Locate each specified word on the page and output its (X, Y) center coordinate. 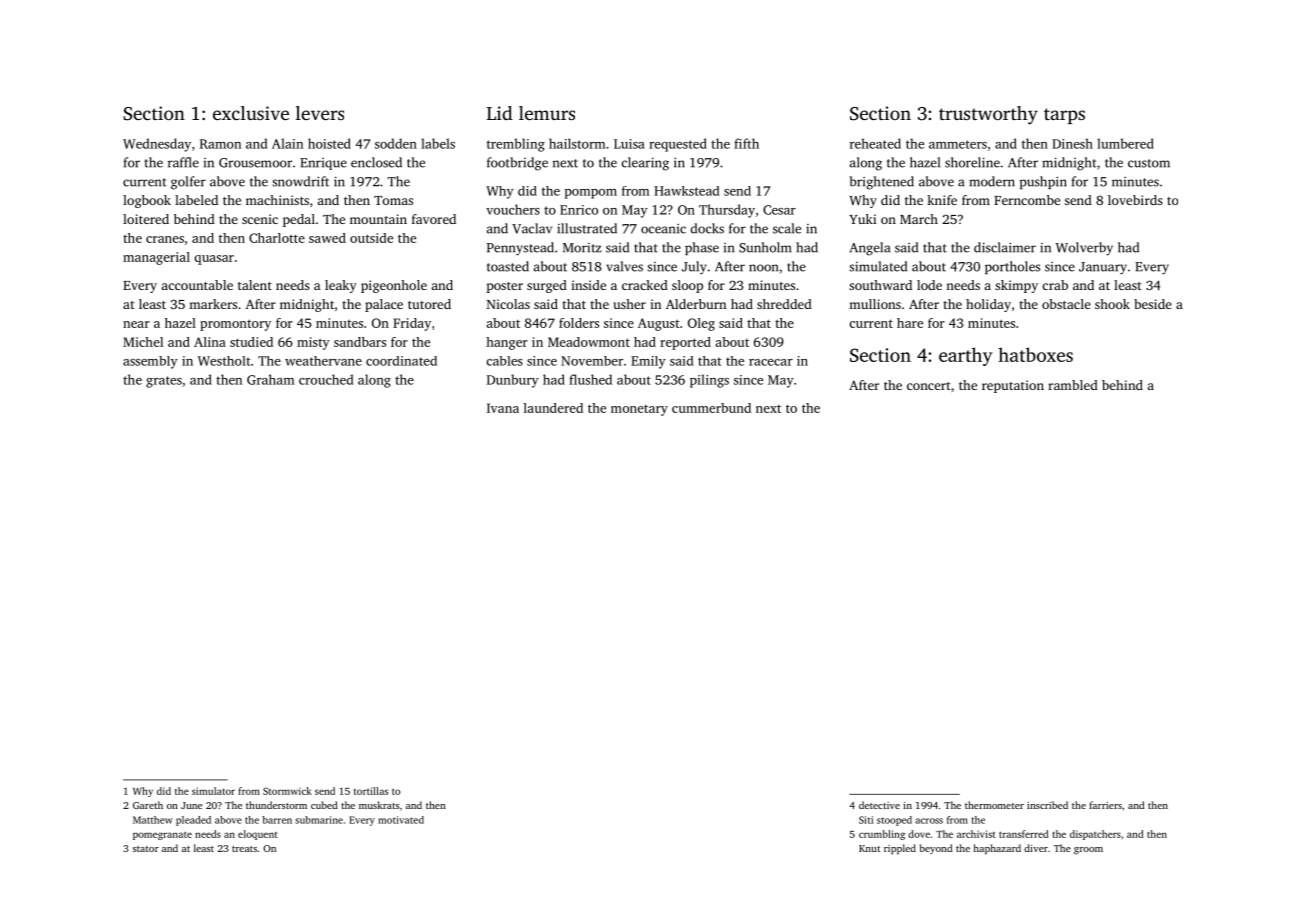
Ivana (503, 408)
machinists (277, 200)
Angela (869, 249)
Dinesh (1072, 143)
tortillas (371, 791)
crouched (326, 379)
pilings (709, 381)
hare (910, 323)
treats (244, 849)
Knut (869, 848)
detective (879, 805)
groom (1088, 851)
